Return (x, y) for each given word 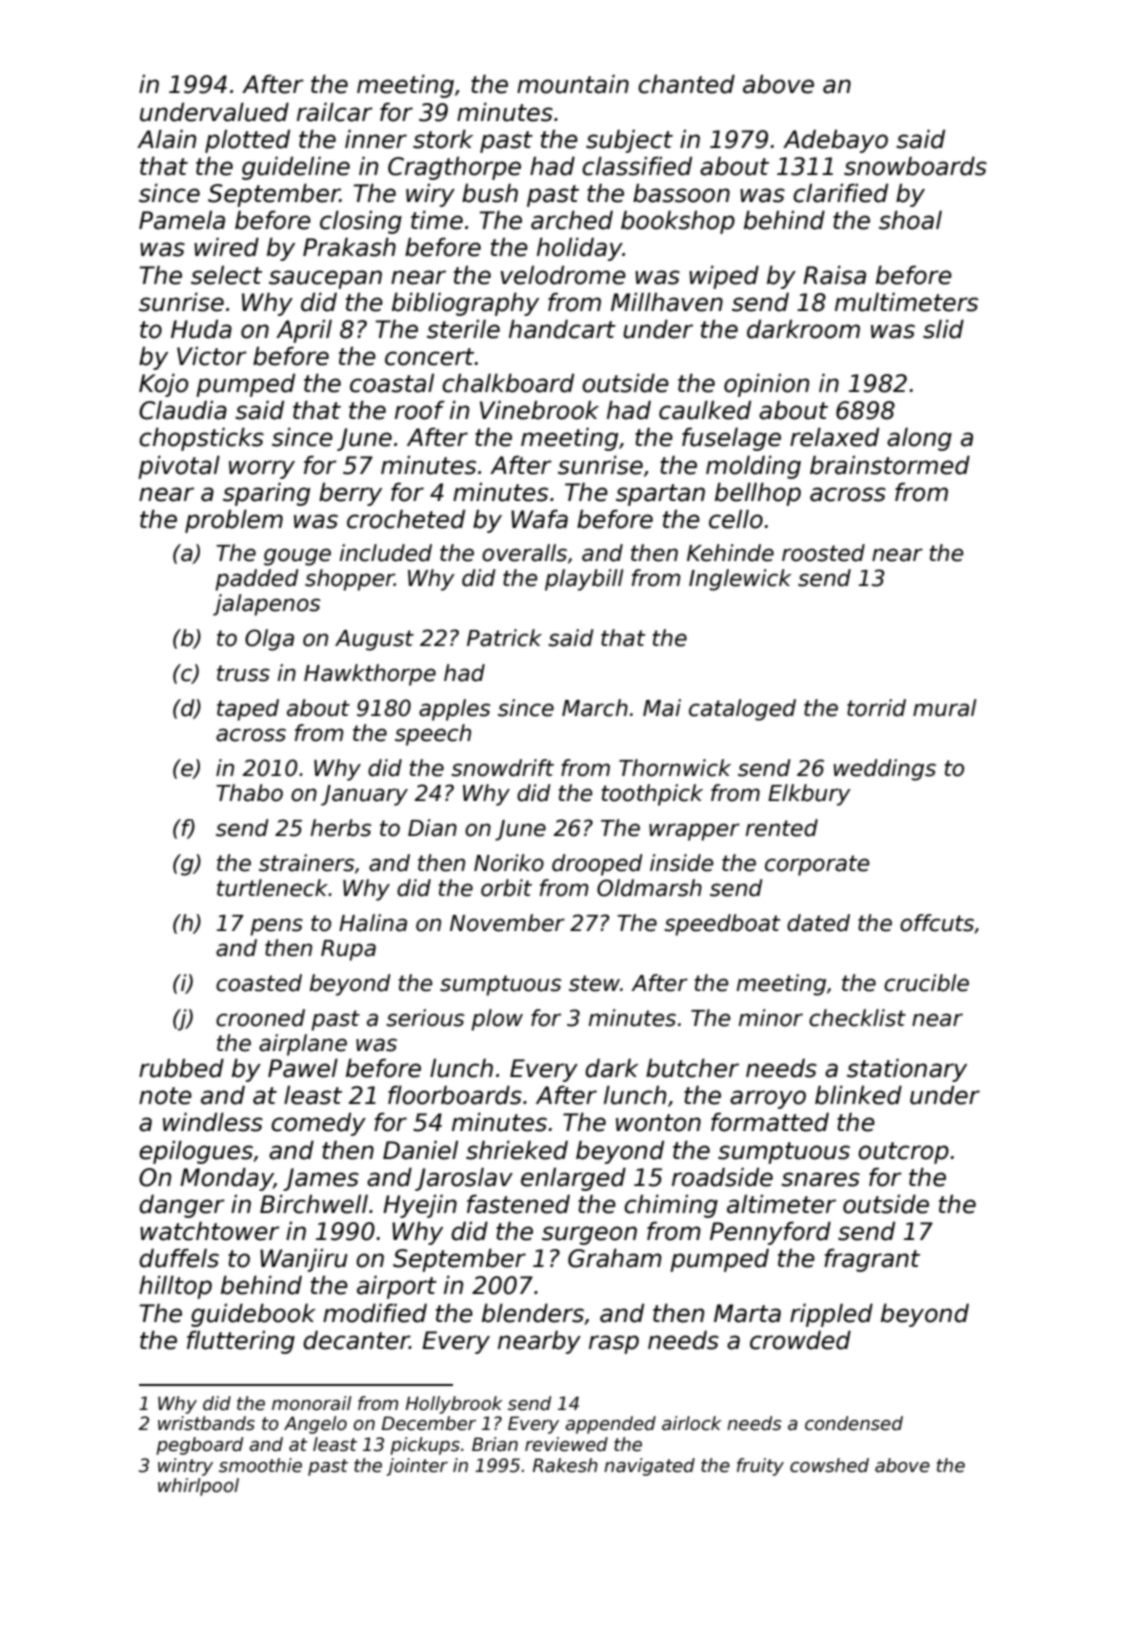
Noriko (509, 863)
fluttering (241, 1342)
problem (234, 521)
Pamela (182, 220)
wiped (724, 277)
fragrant (872, 1260)
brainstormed (890, 465)
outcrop (903, 1153)
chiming (671, 1206)
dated (818, 923)
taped (248, 710)
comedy (318, 1124)
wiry (430, 195)
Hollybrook (454, 1405)
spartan (660, 495)
